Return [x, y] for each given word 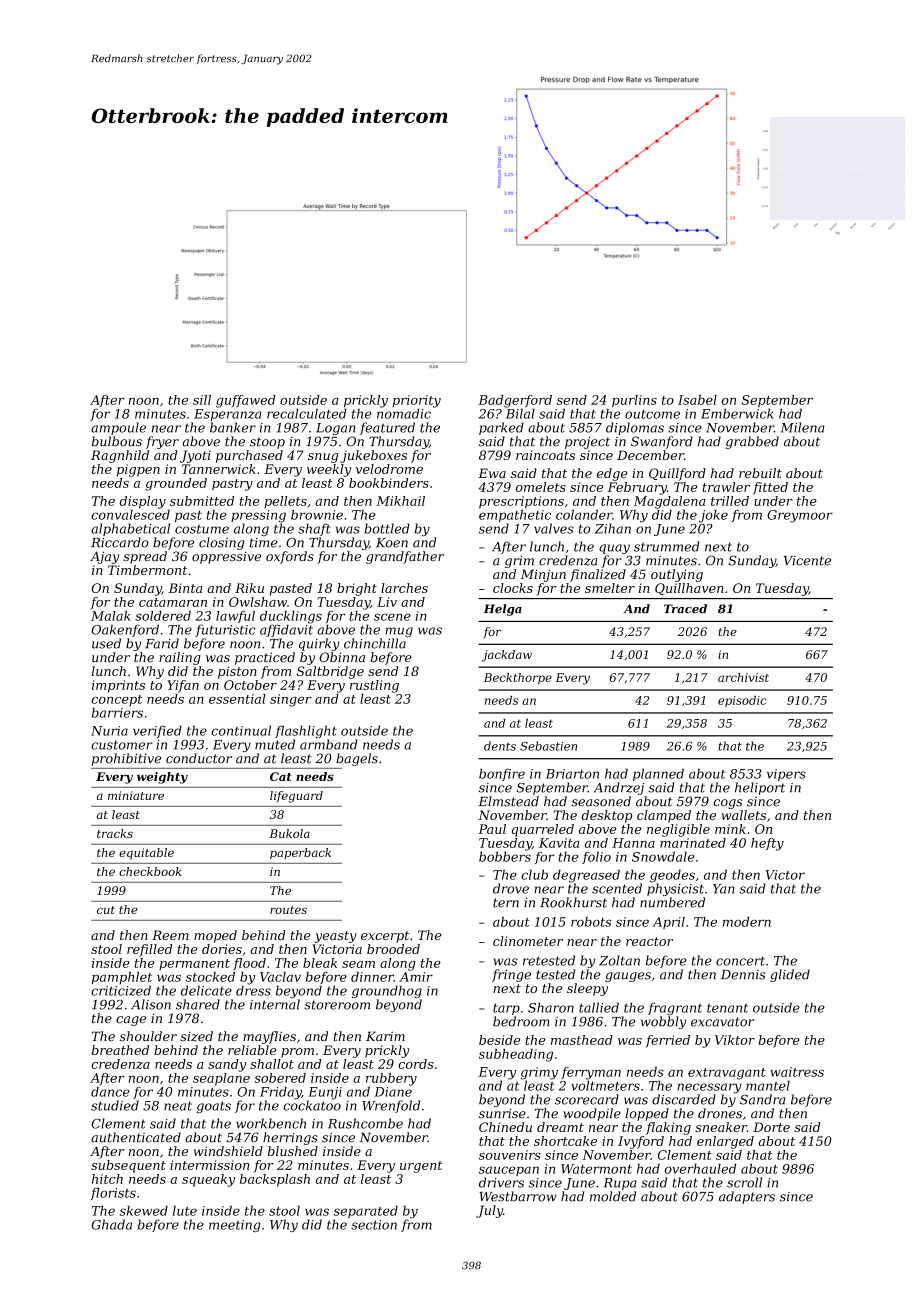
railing [180, 658]
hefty [767, 844]
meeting [235, 1226]
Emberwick [737, 413]
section [374, 1225]
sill [202, 400]
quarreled [543, 830]
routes [288, 910]
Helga [503, 610]
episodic [742, 701]
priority [416, 401]
